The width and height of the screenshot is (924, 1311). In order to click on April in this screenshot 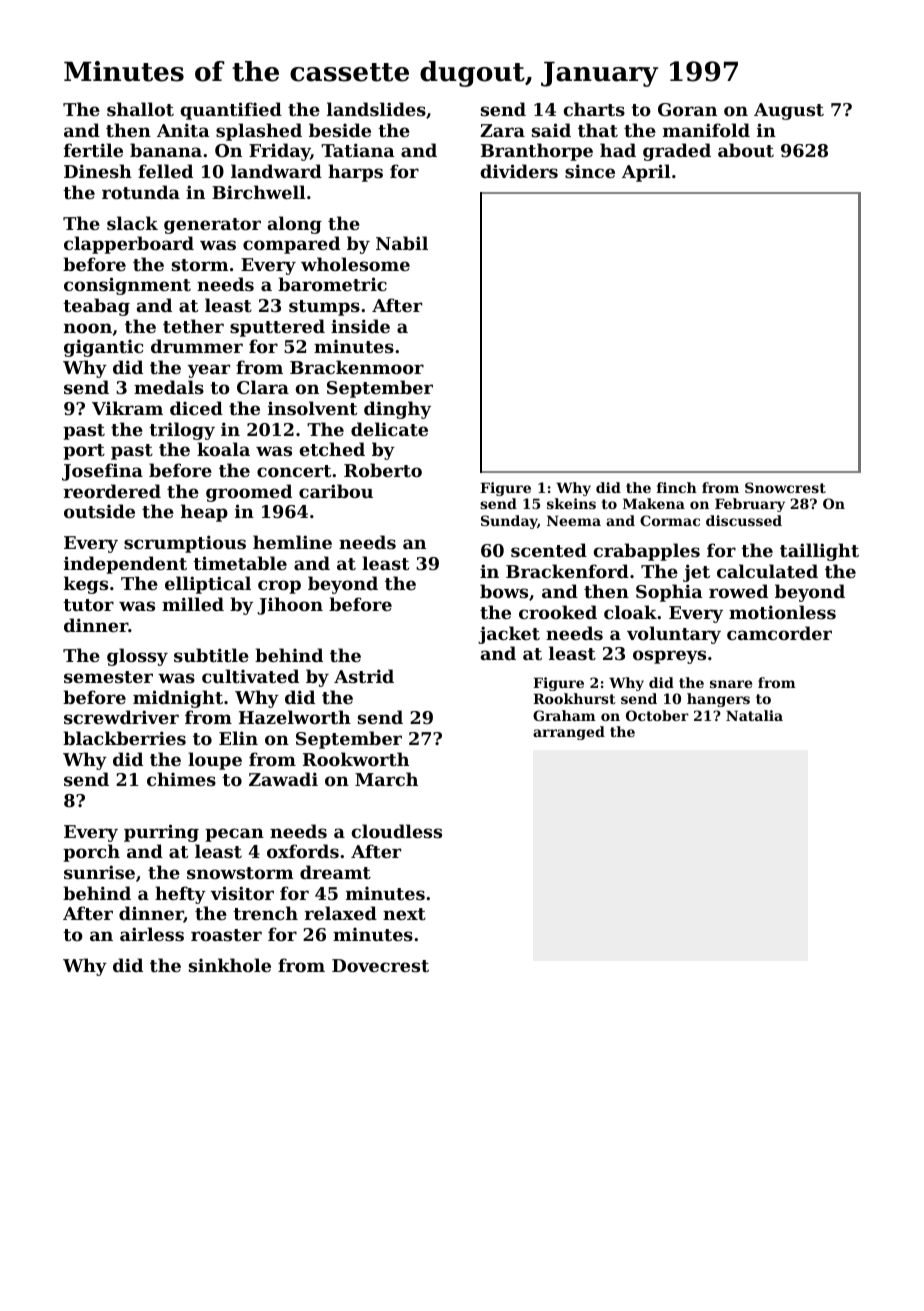, I will do `click(646, 173)`.
